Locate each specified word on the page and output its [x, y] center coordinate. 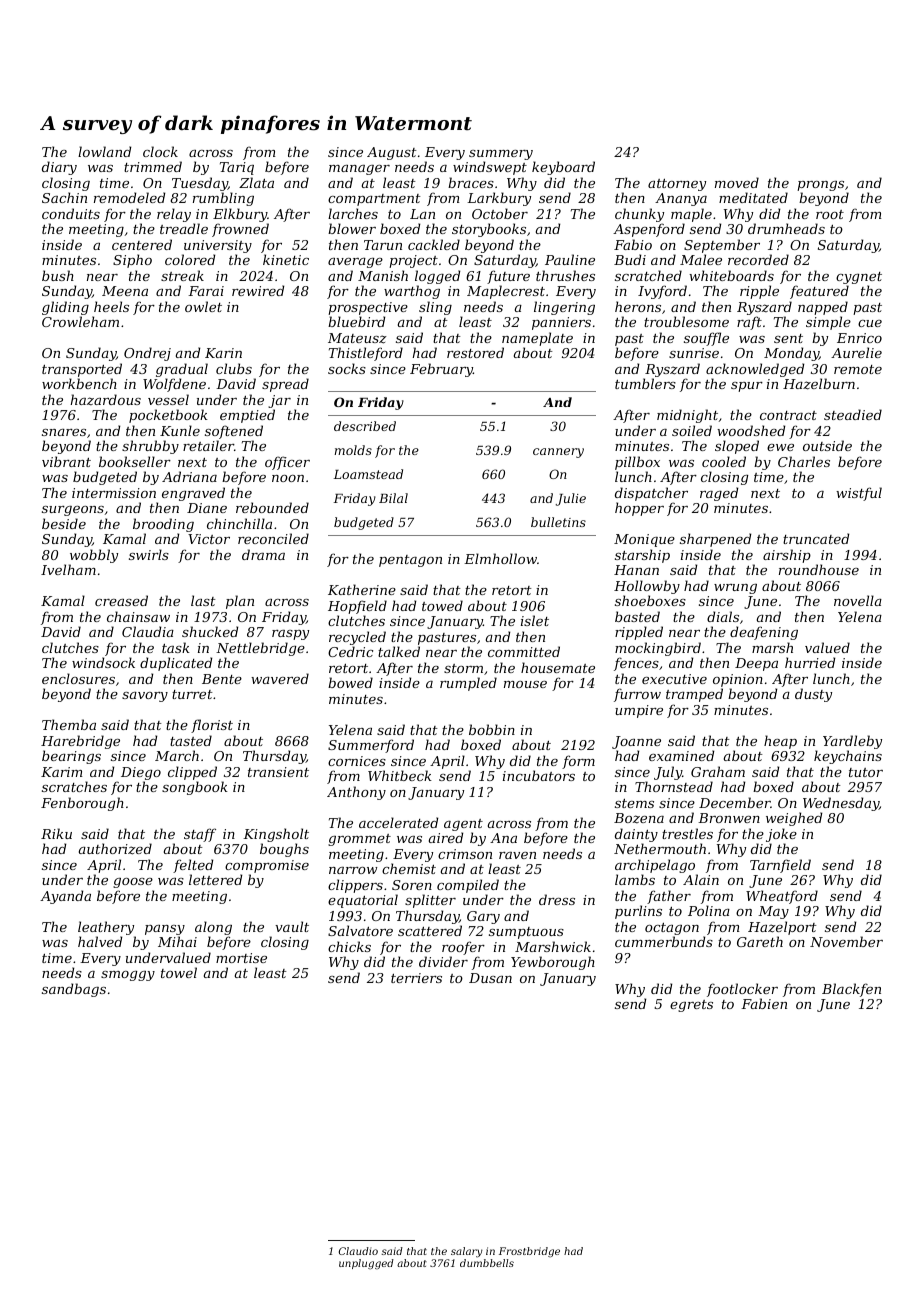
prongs [820, 187]
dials [723, 616]
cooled [724, 461]
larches [353, 213]
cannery [558, 453]
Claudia [148, 631]
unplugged [366, 1264]
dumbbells [487, 1263]
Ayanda [65, 897]
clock [160, 151]
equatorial [363, 901]
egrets [691, 1006]
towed [442, 605]
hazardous [106, 399]
